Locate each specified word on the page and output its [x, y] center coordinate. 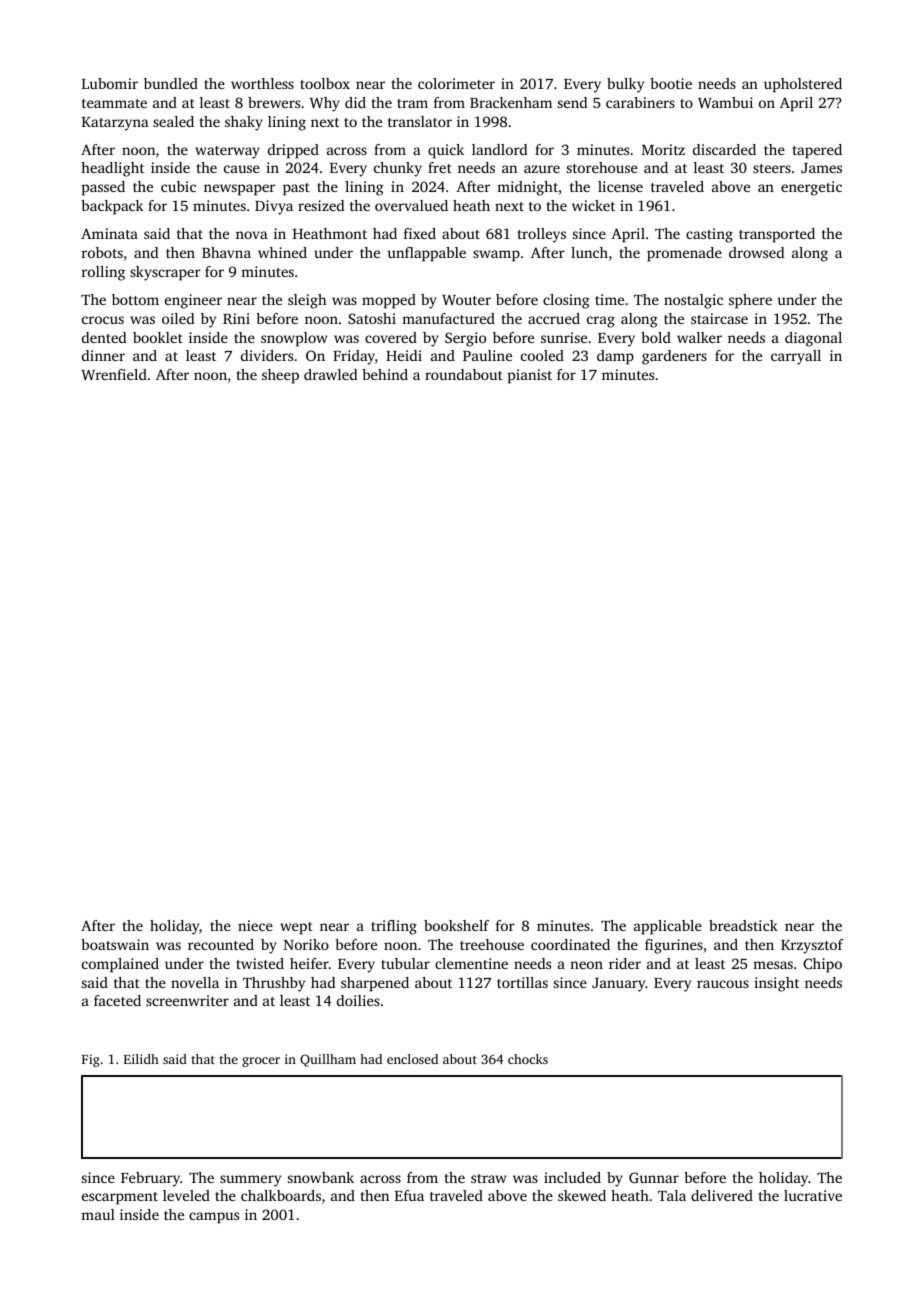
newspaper [239, 190]
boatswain [115, 944]
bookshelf [456, 925]
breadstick [743, 925]
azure [542, 169]
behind [385, 374]
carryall [796, 357]
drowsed [756, 252]
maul [98, 1214]
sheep [280, 376]
